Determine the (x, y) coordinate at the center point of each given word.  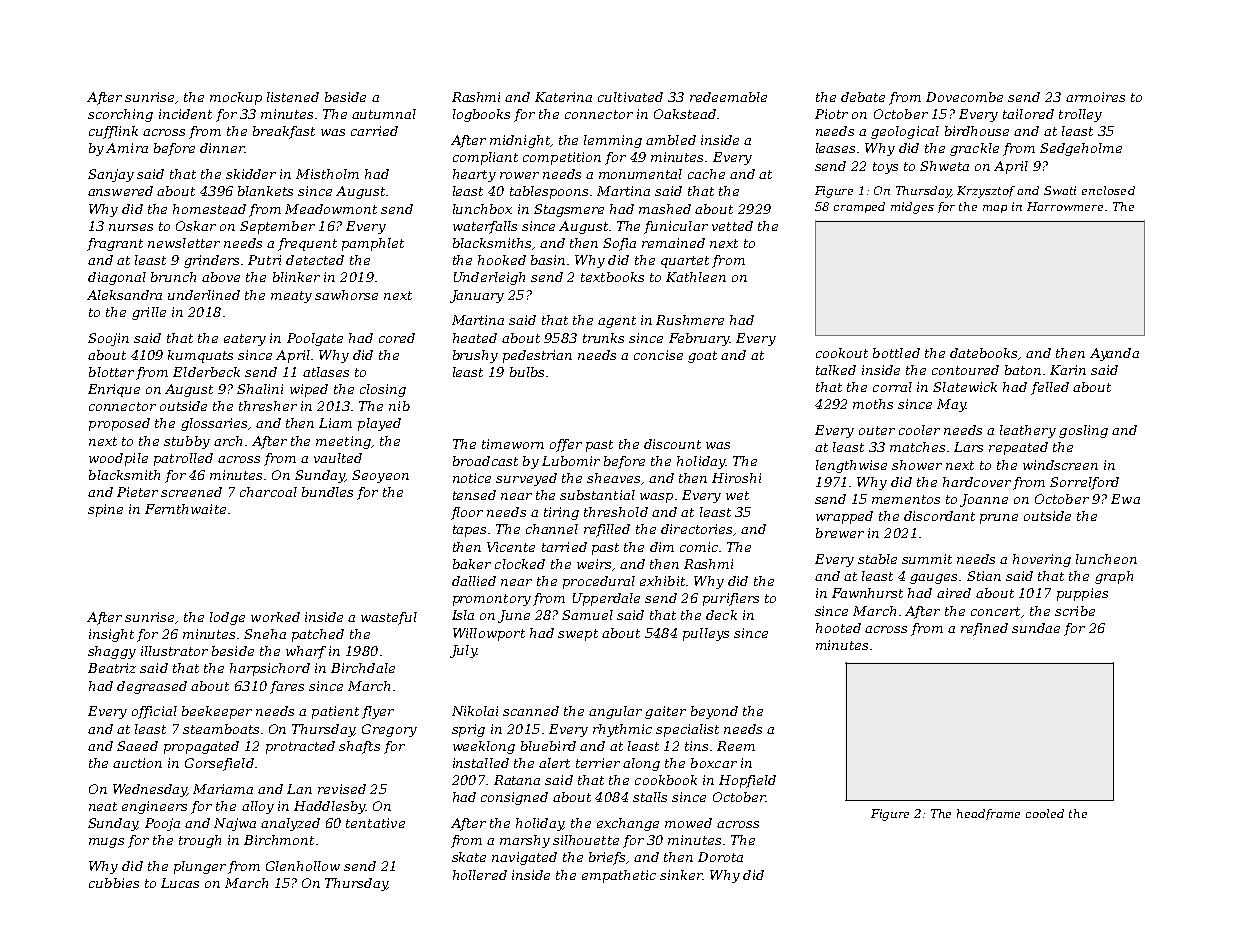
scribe (1075, 611)
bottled (896, 353)
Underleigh (489, 278)
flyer (378, 712)
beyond (714, 712)
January (477, 296)
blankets (265, 191)
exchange (628, 824)
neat (103, 806)
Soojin (108, 339)
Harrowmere (1065, 206)
